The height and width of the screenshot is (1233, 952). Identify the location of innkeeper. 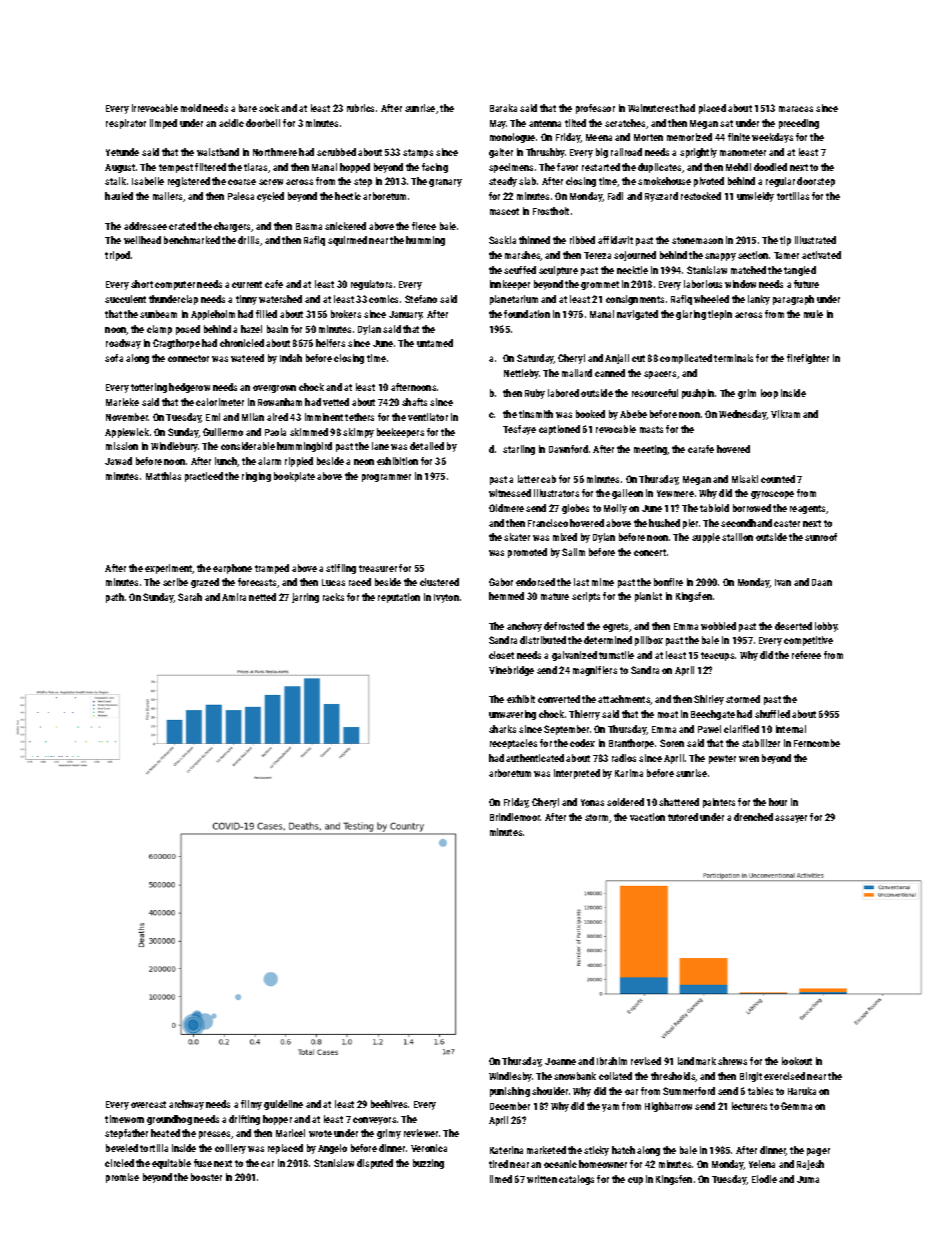
(510, 285).
